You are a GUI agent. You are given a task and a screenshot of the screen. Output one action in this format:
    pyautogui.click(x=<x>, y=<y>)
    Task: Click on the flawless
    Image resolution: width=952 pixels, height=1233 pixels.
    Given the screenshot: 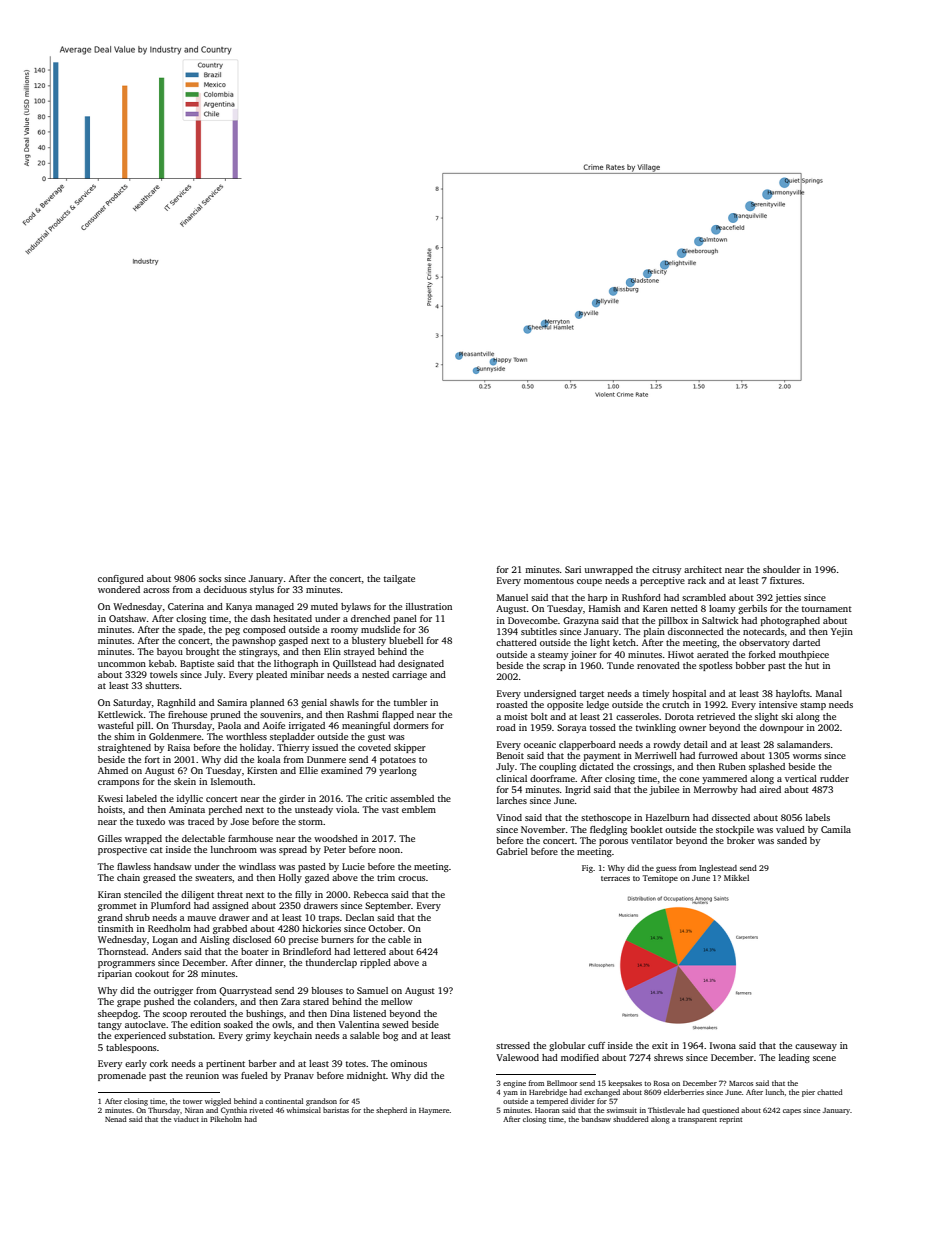 What is the action you would take?
    pyautogui.click(x=134, y=866)
